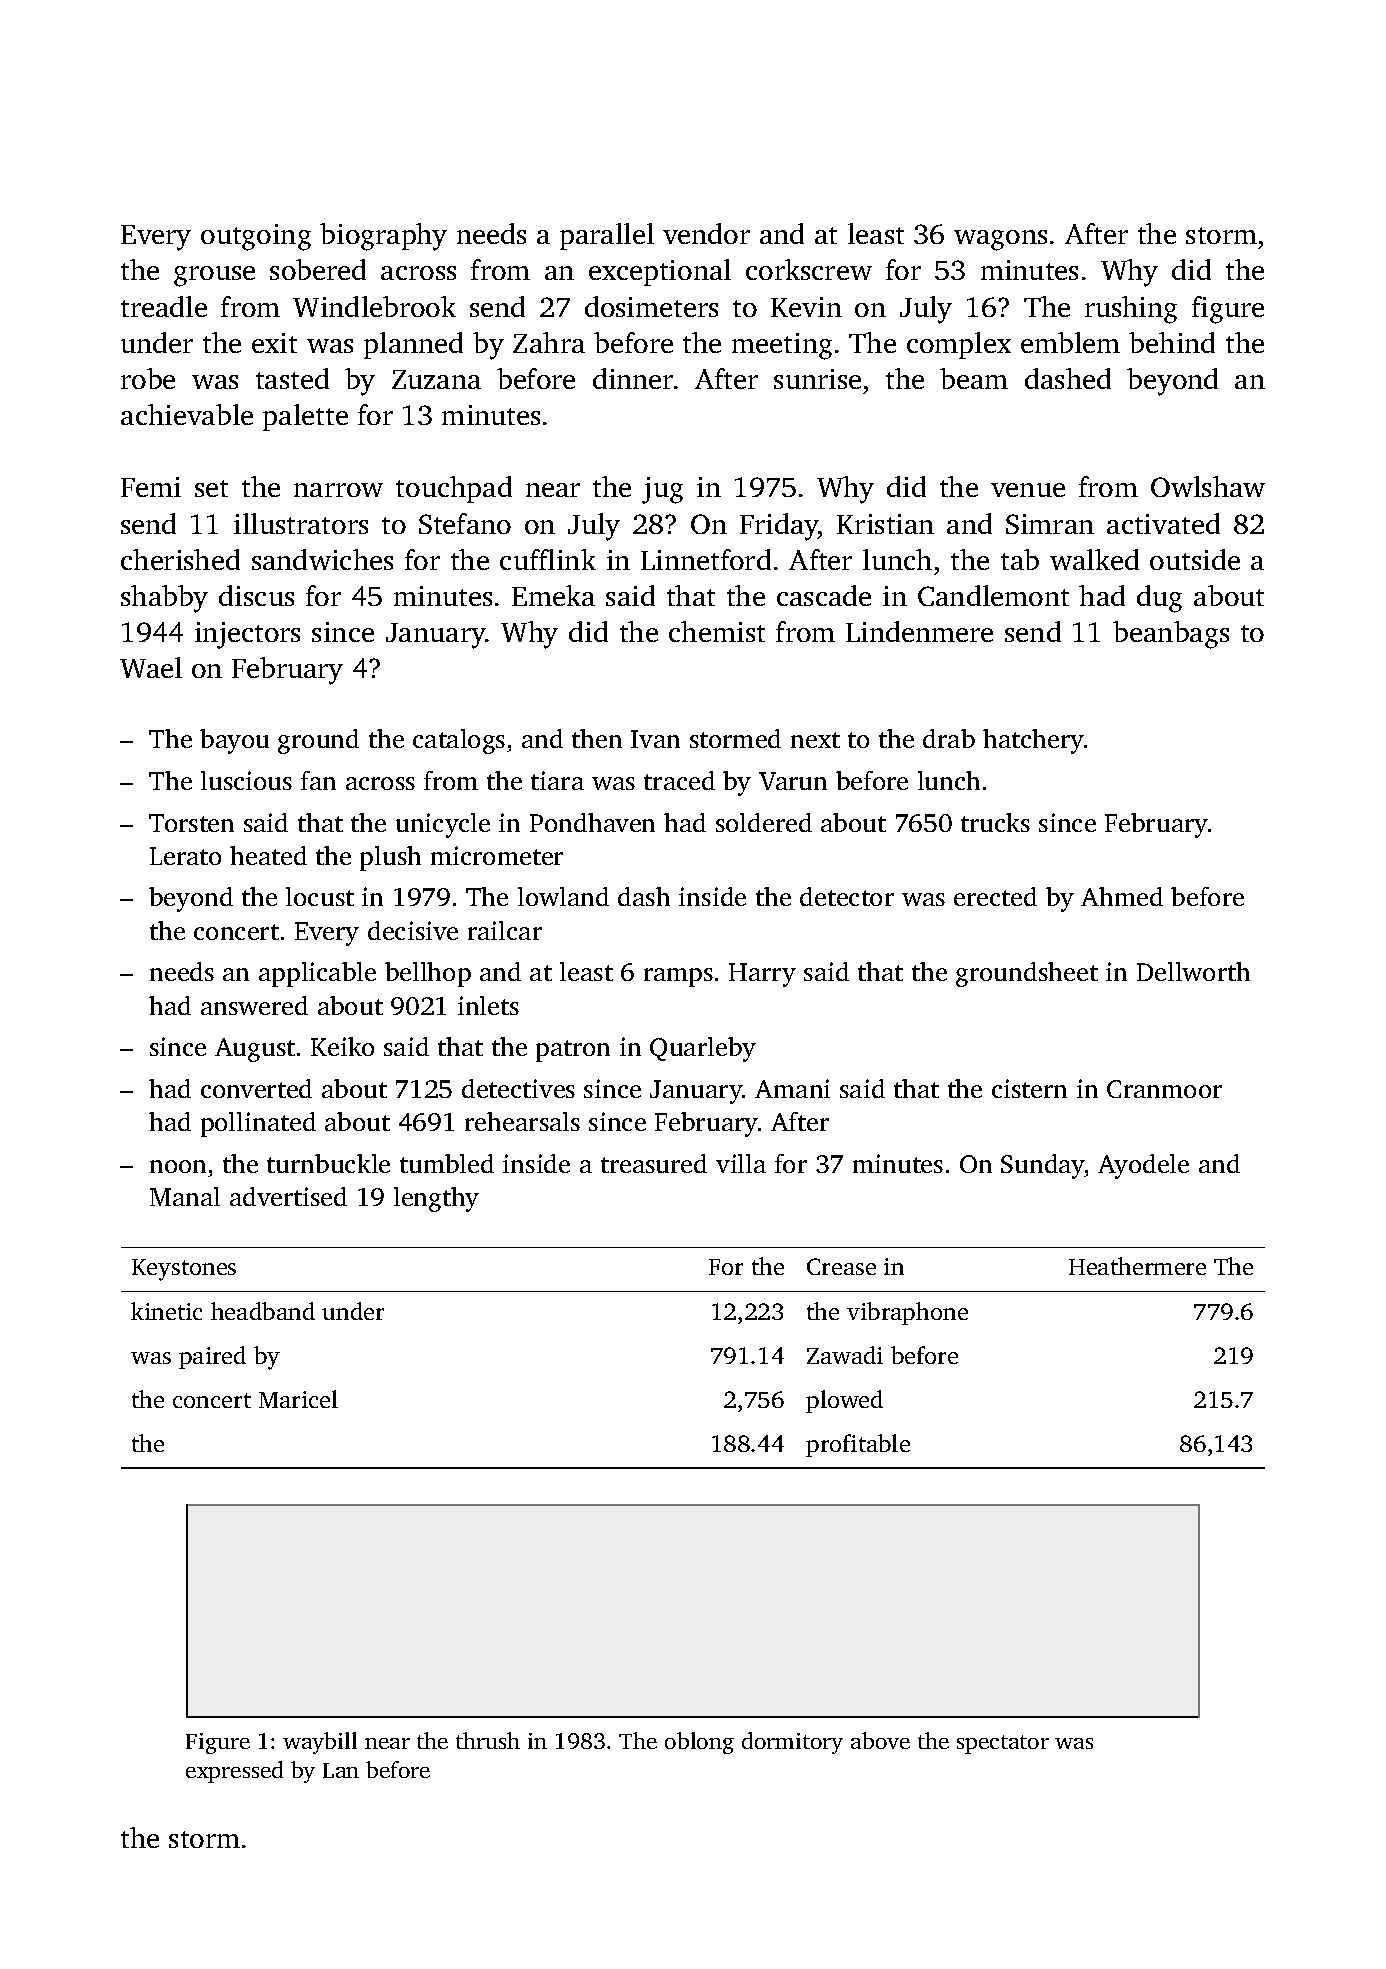 This page has height=1969, width=1386. What do you see at coordinates (164, 306) in the page?
I see `treadle` at bounding box center [164, 306].
